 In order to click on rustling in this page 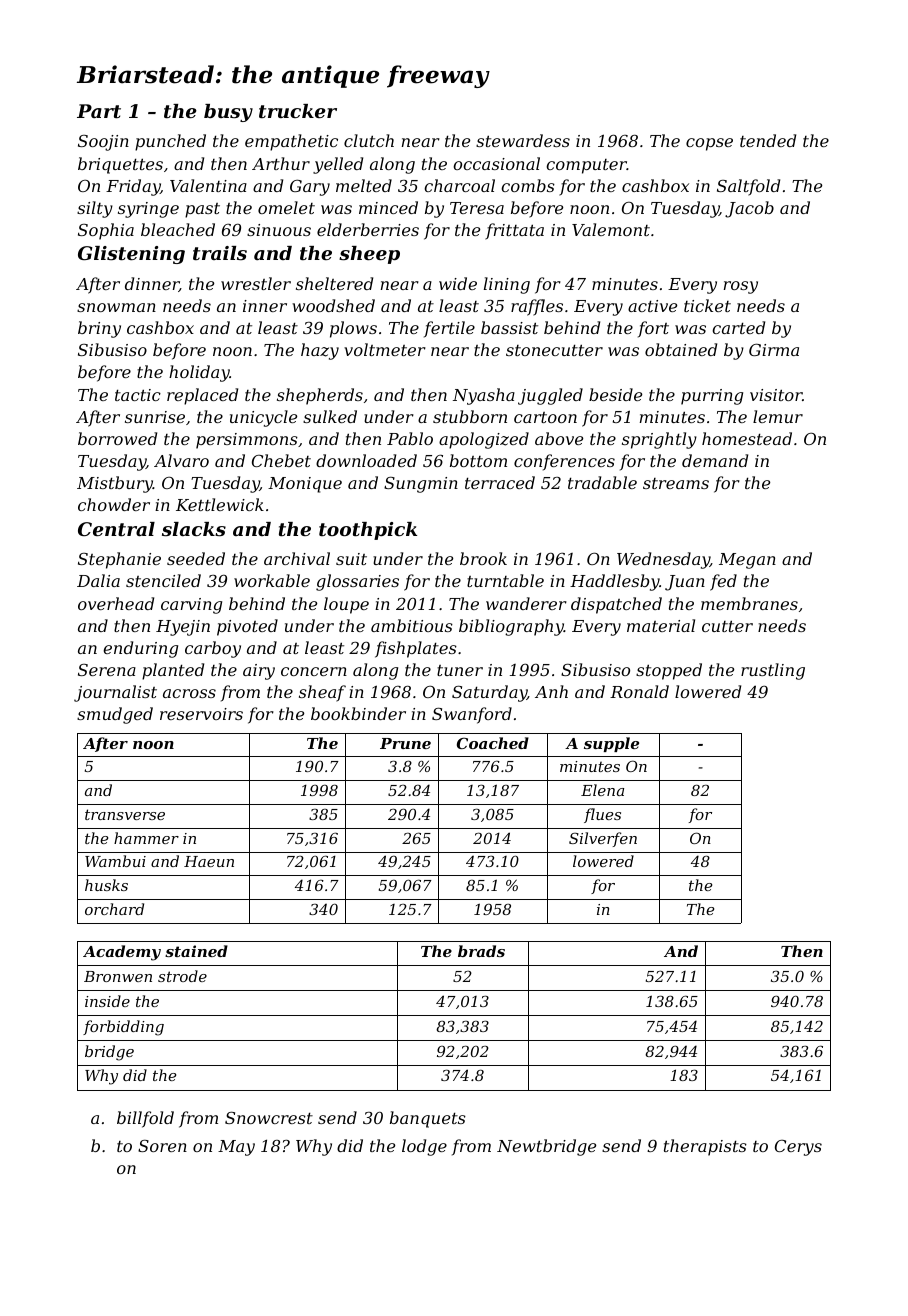, I will do `click(773, 671)`.
